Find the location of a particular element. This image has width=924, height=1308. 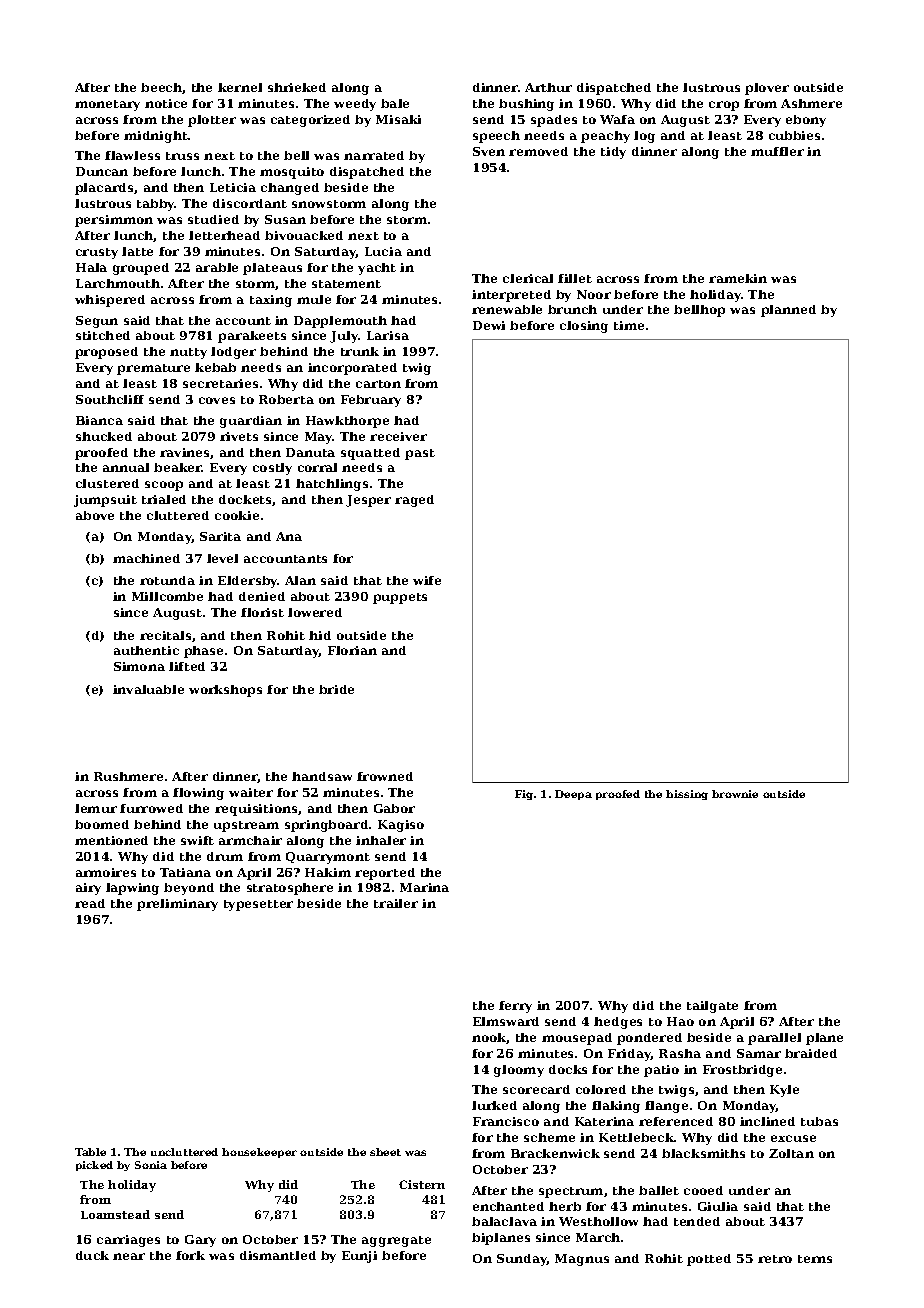

time is located at coordinates (629, 325).
